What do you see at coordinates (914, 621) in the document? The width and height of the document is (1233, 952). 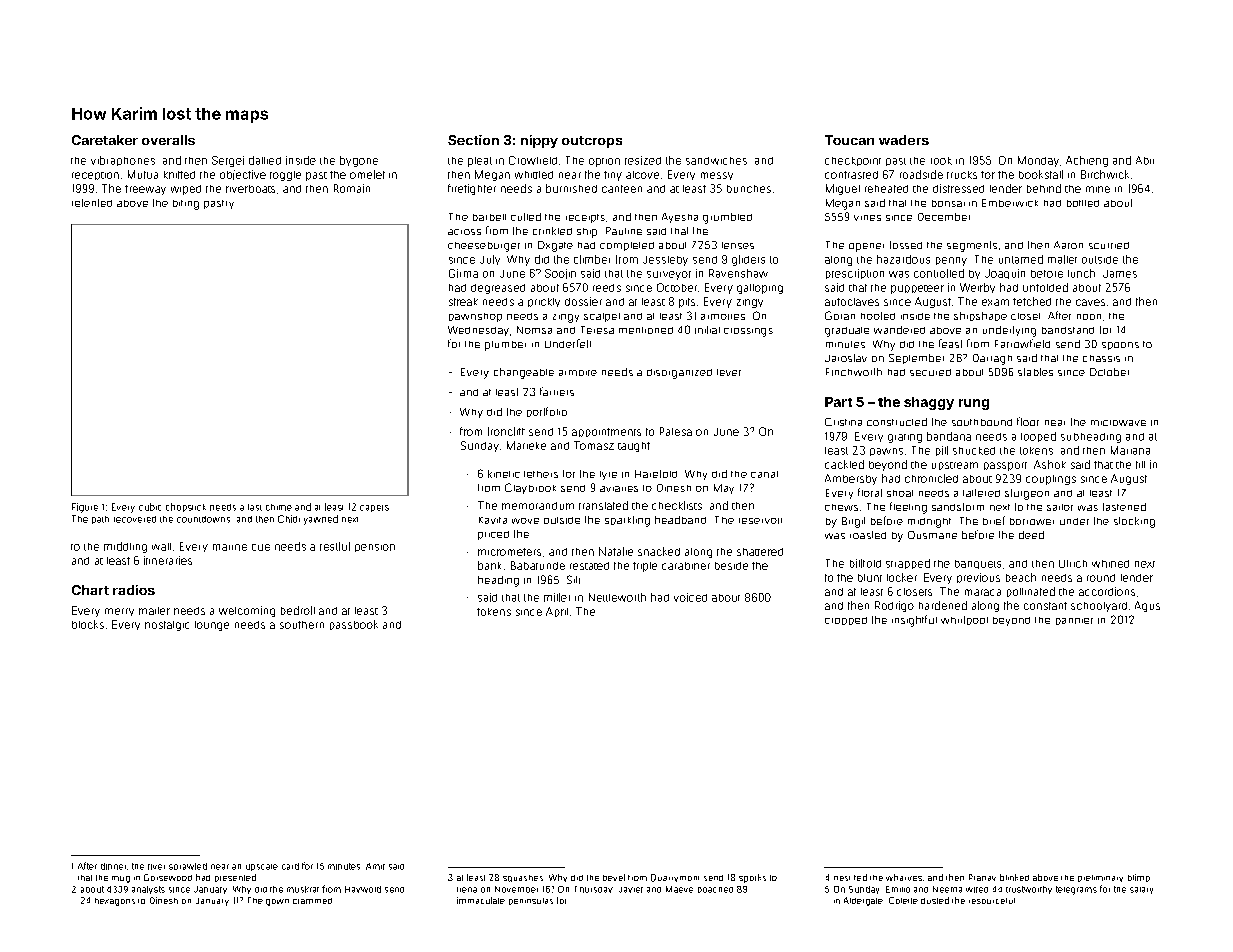 I see `insightful` at bounding box center [914, 621].
